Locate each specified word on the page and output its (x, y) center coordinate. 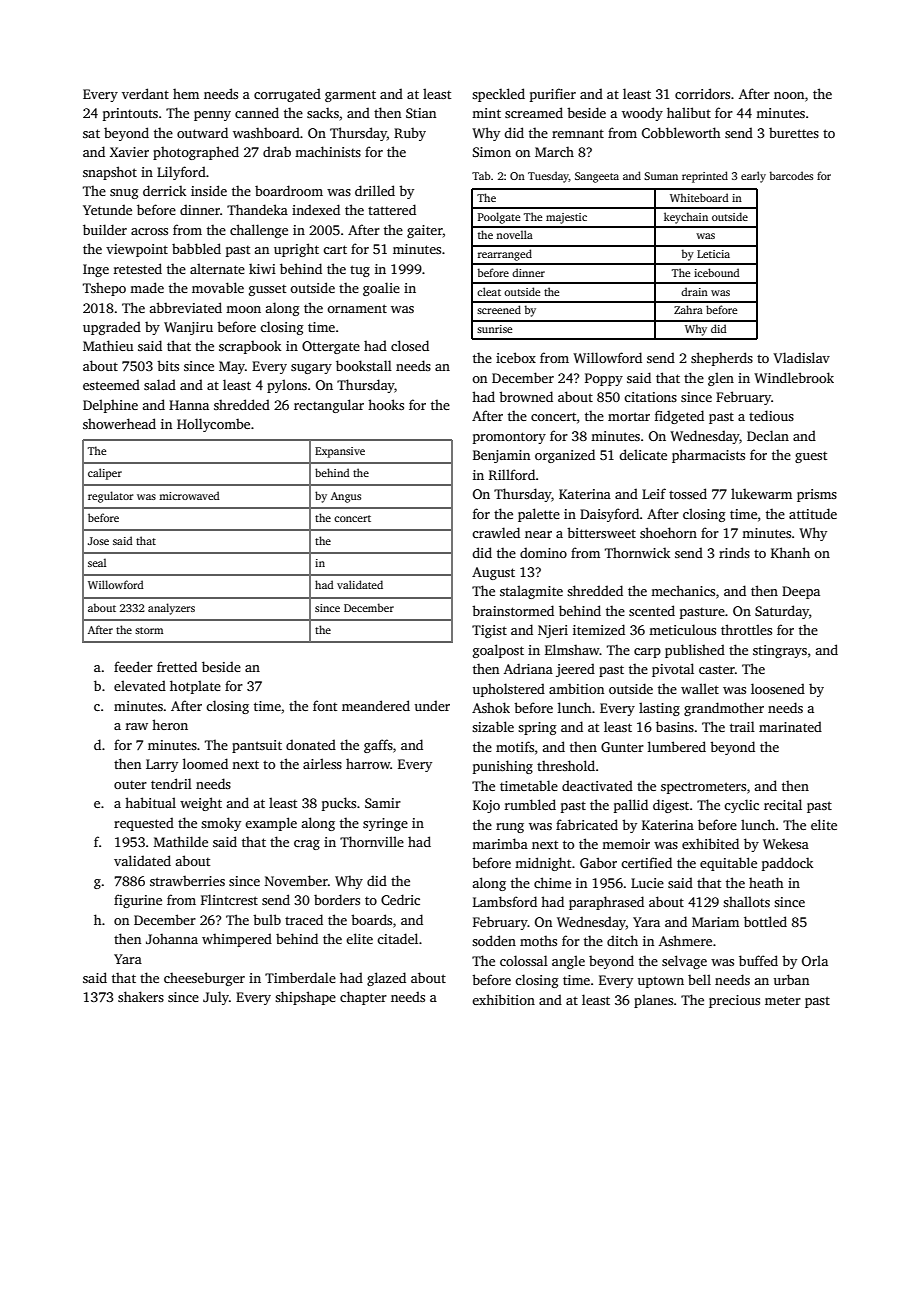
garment (350, 96)
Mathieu (108, 345)
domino (543, 552)
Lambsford (505, 901)
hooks (386, 404)
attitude (813, 513)
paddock (787, 864)
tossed (688, 493)
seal (97, 562)
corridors (702, 93)
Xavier (129, 152)
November (296, 880)
